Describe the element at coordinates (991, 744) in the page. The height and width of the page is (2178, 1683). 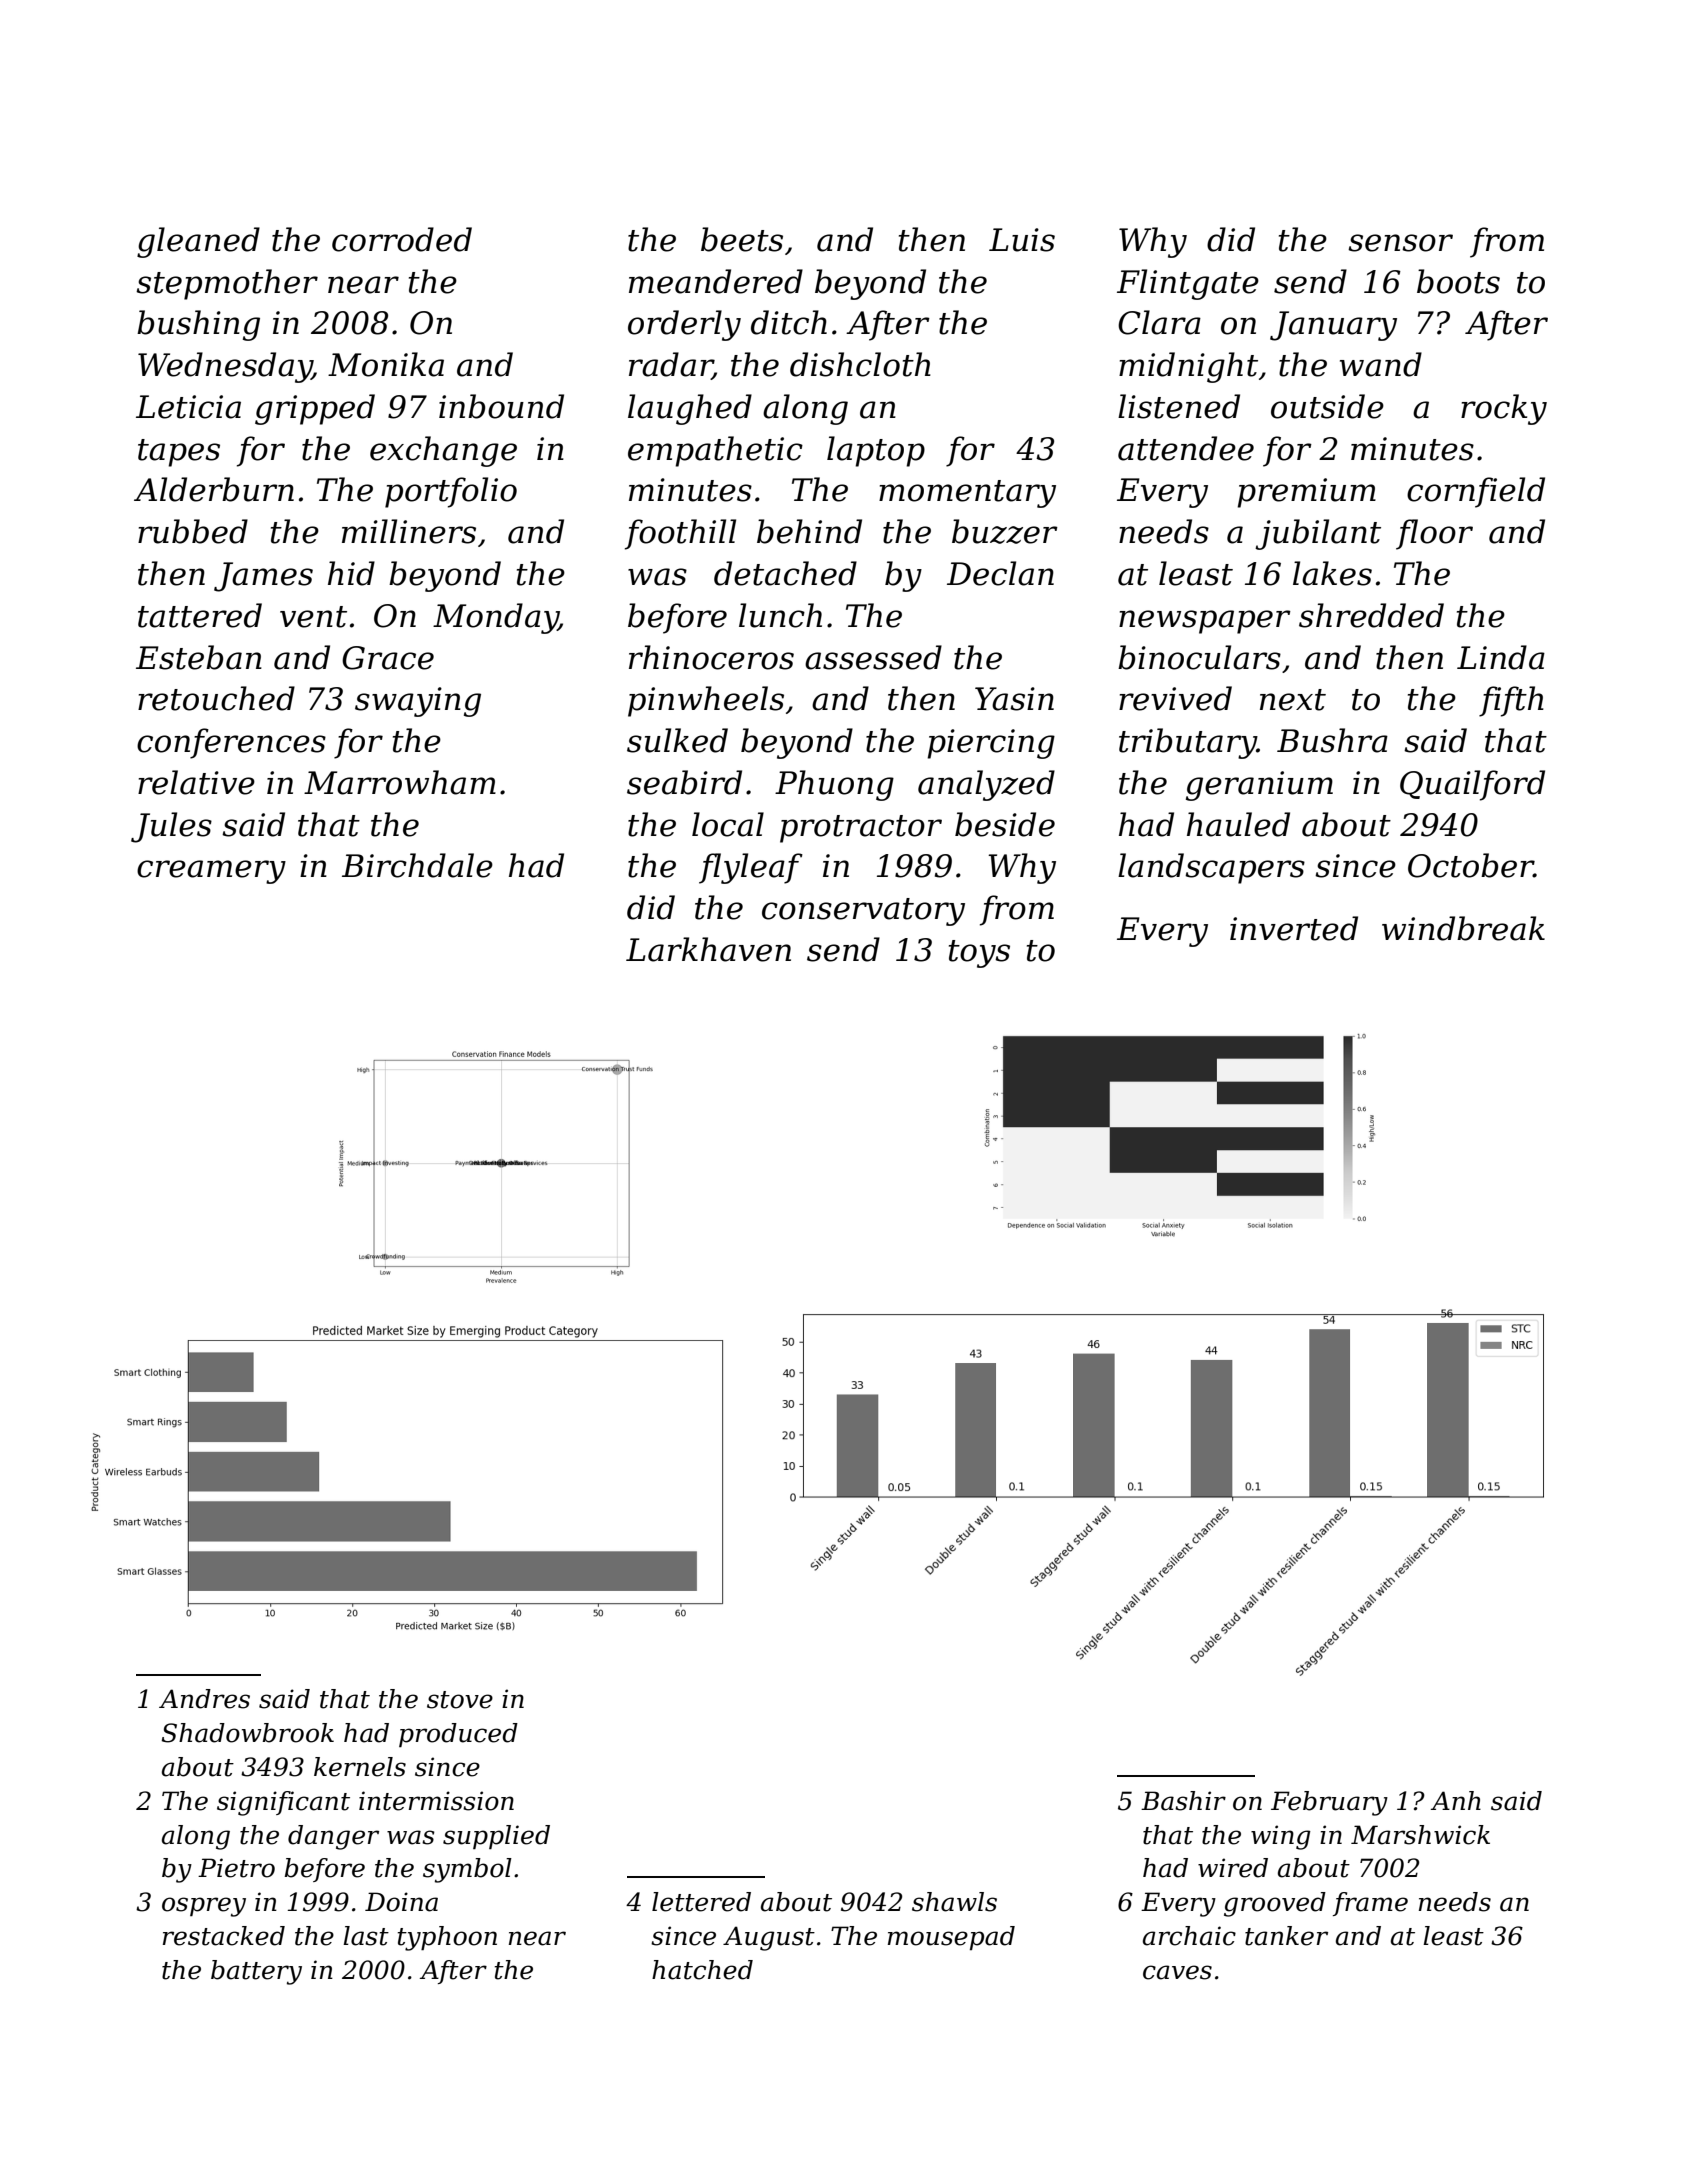
I see `piercing` at that location.
